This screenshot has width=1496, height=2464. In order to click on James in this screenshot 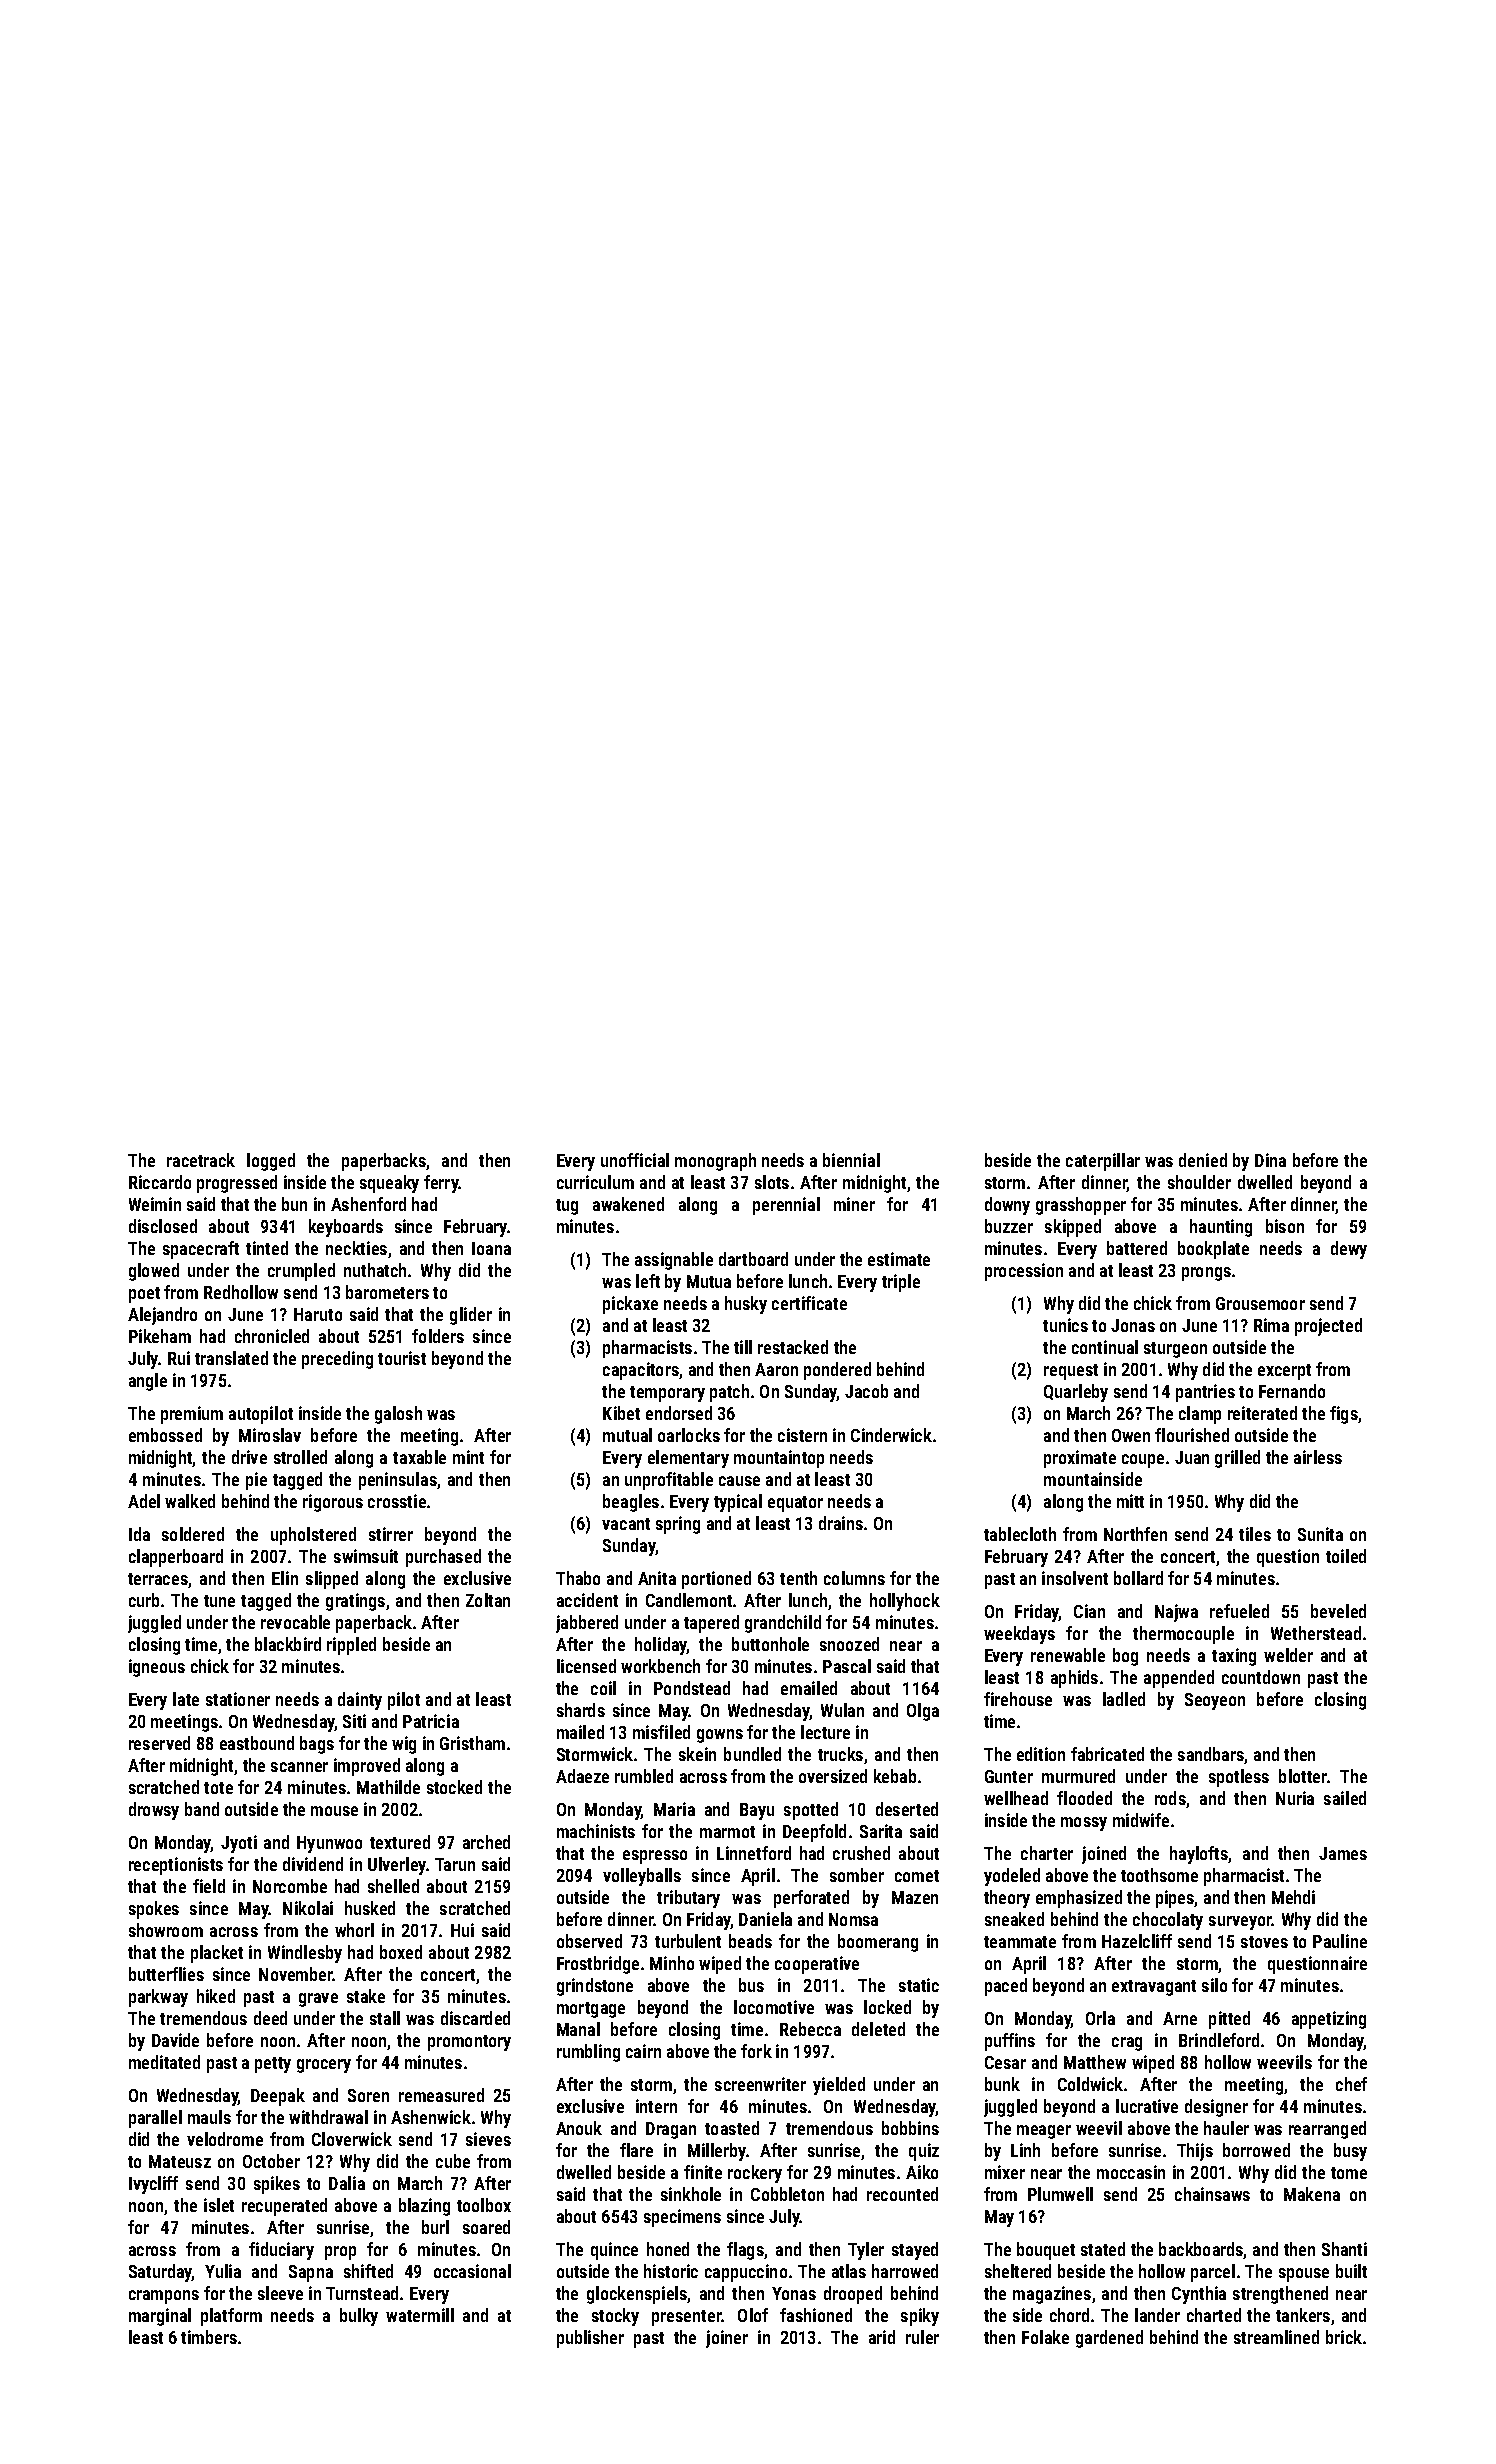, I will do `click(1343, 1853)`.
